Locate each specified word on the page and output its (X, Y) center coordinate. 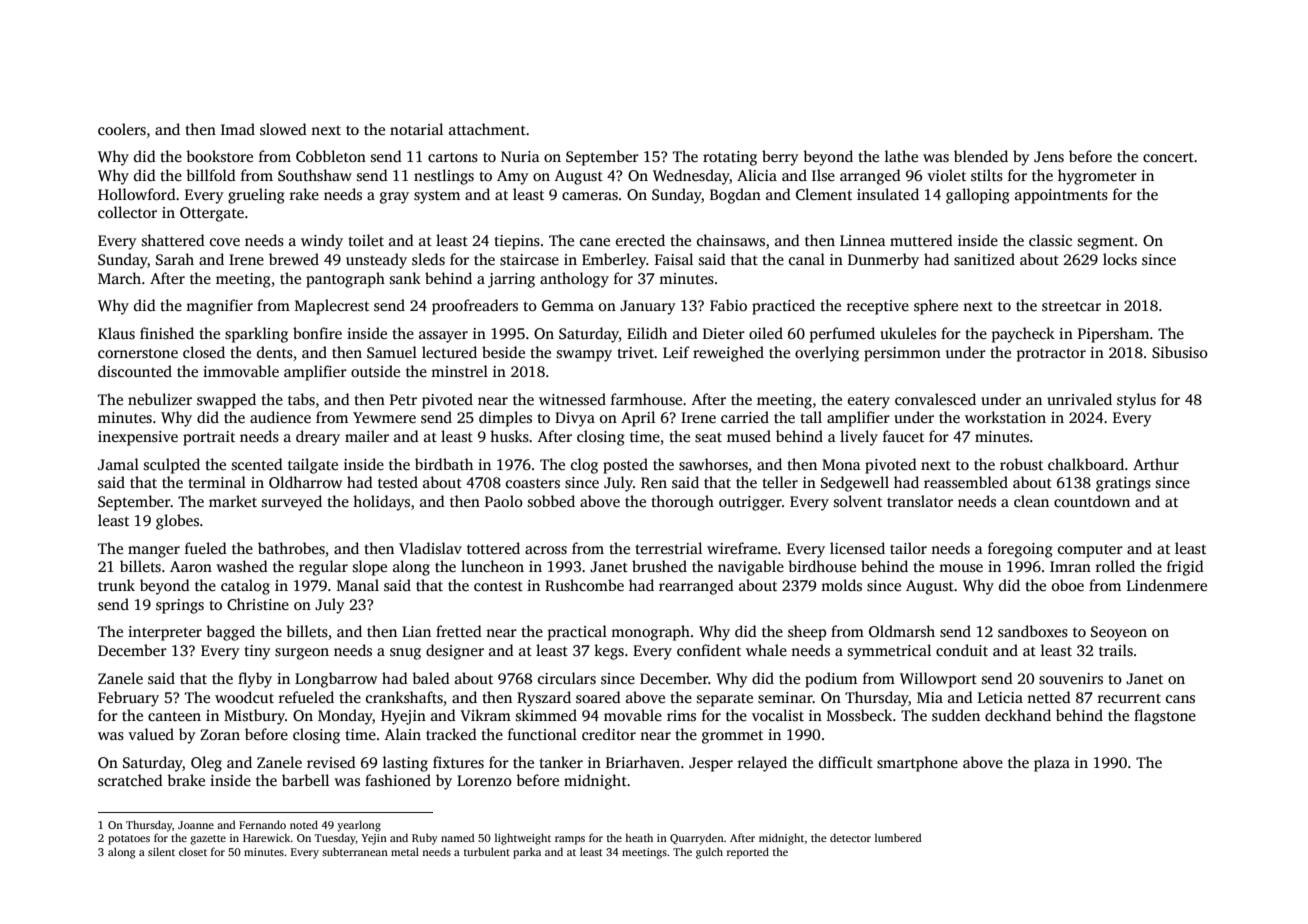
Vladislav (430, 548)
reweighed (728, 354)
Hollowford (137, 194)
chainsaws (731, 240)
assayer (443, 337)
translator (920, 501)
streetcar (1071, 306)
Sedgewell (855, 484)
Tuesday (335, 839)
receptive (878, 307)
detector (850, 837)
